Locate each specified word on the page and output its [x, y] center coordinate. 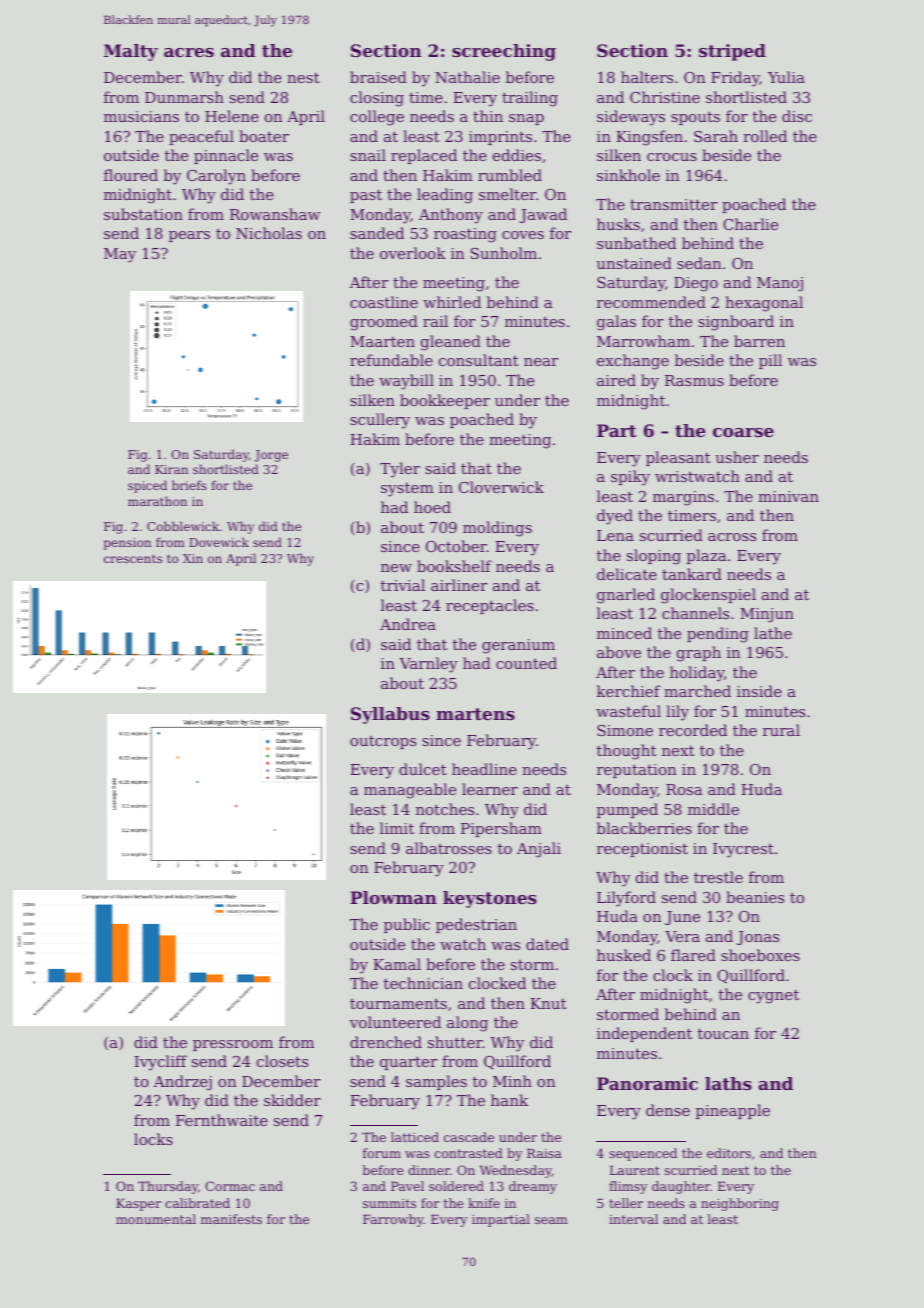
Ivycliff [160, 1063]
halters [647, 77]
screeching [504, 52]
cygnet [773, 996]
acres [189, 52]
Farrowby [393, 1220]
